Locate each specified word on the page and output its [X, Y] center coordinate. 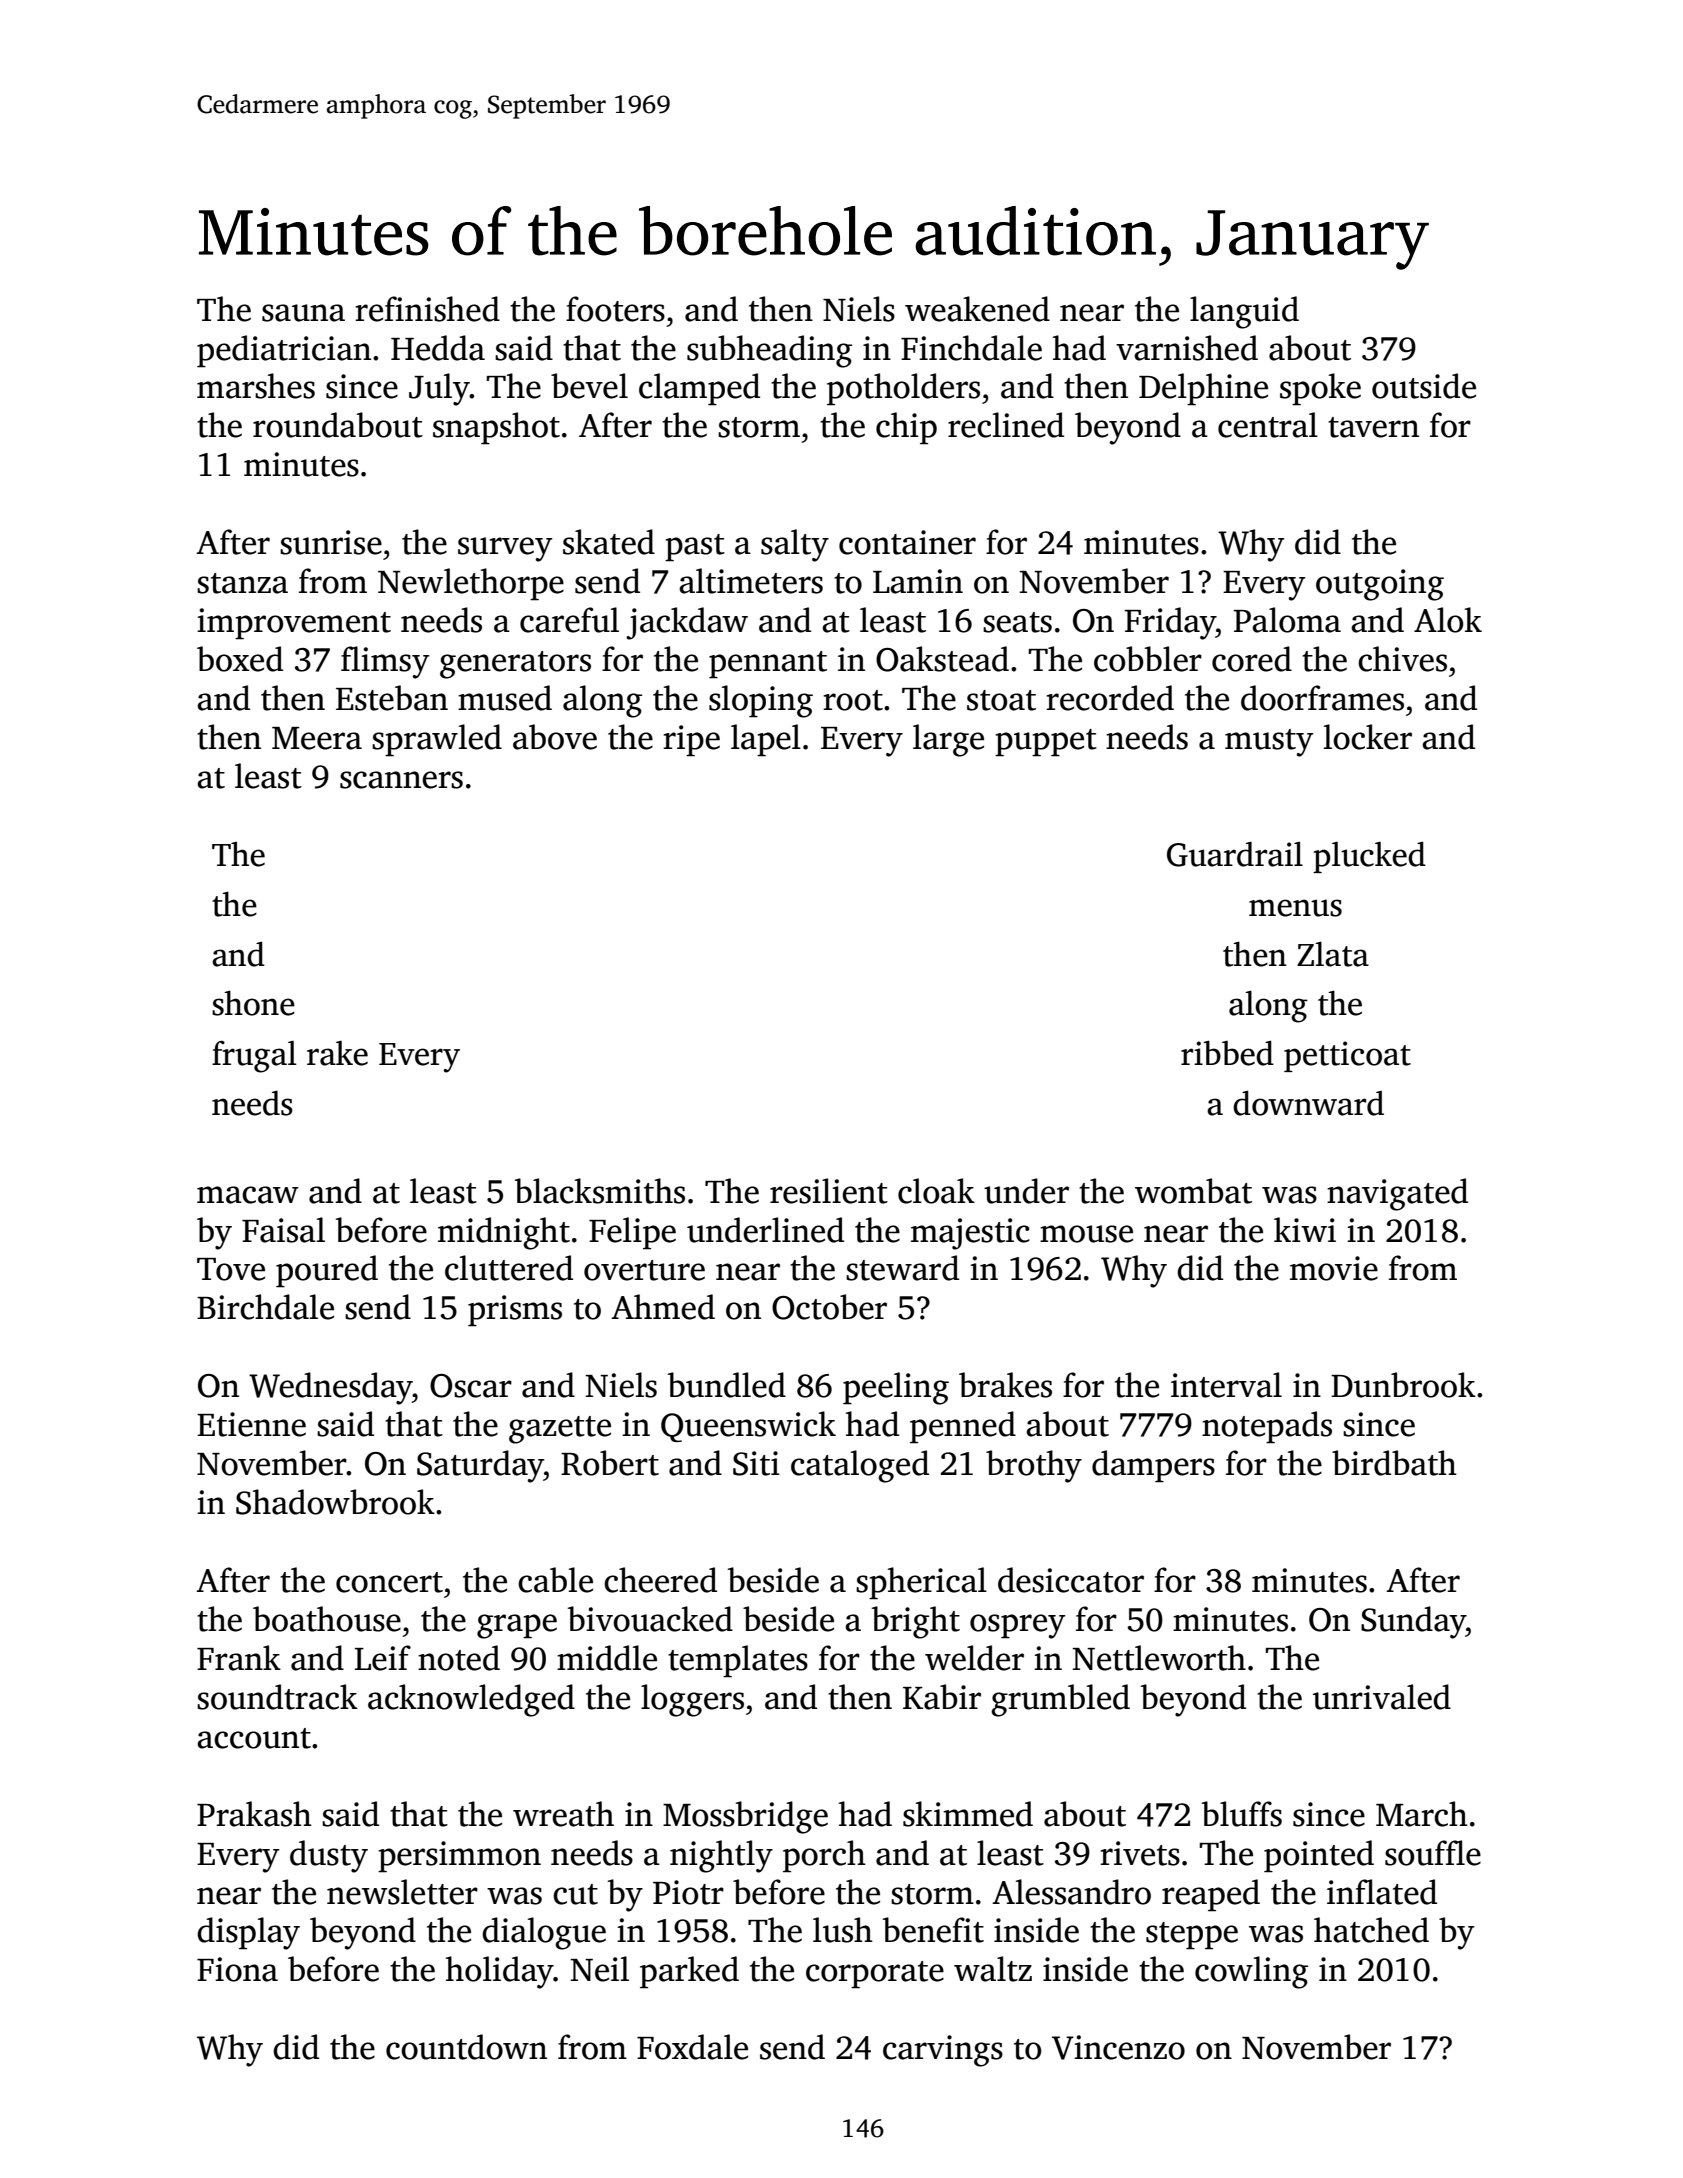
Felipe [632, 1233]
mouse [1086, 1234]
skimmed [968, 1814]
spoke [1320, 389]
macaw [248, 1195]
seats [1017, 622]
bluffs [1242, 1814]
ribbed [1227, 1053]
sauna [303, 313]
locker [1368, 737]
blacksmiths [600, 1191]
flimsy [385, 662]
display [248, 1933]
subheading [769, 351]
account [254, 1738]
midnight [504, 1233]
